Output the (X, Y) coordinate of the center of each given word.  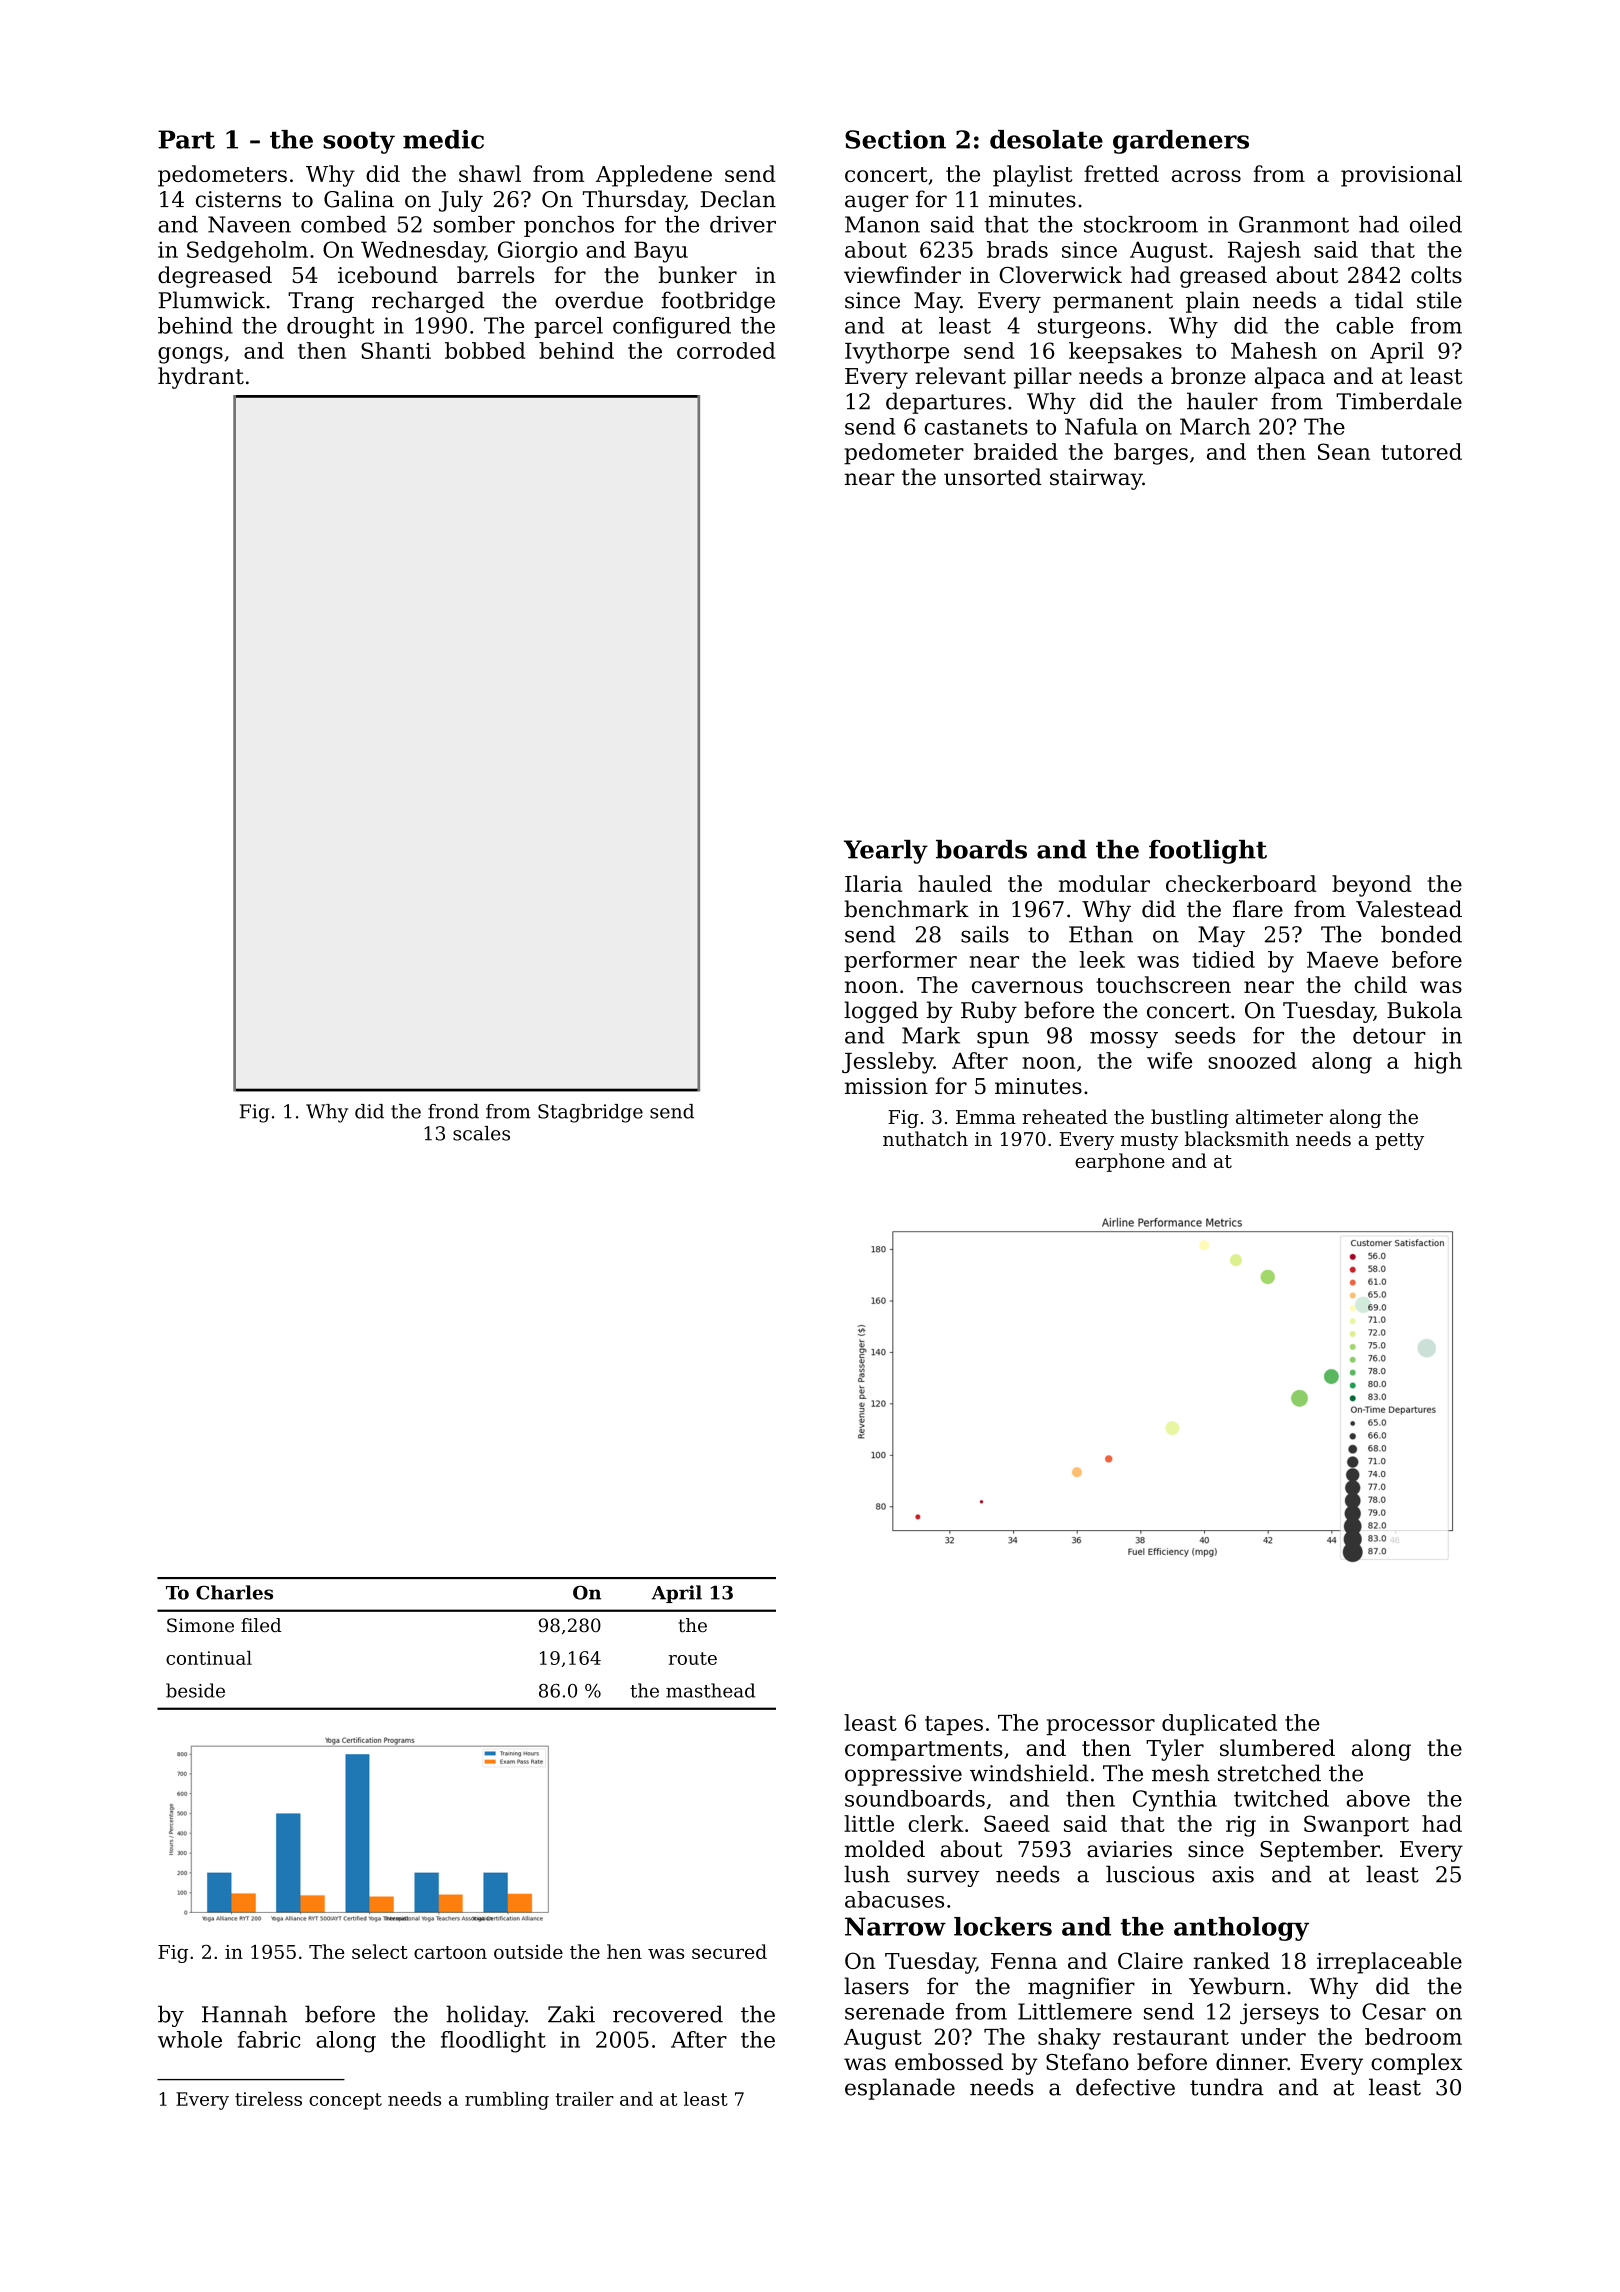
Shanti (396, 350)
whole (190, 2039)
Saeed (1017, 1823)
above (1378, 1798)
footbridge (718, 302)
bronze (1208, 375)
